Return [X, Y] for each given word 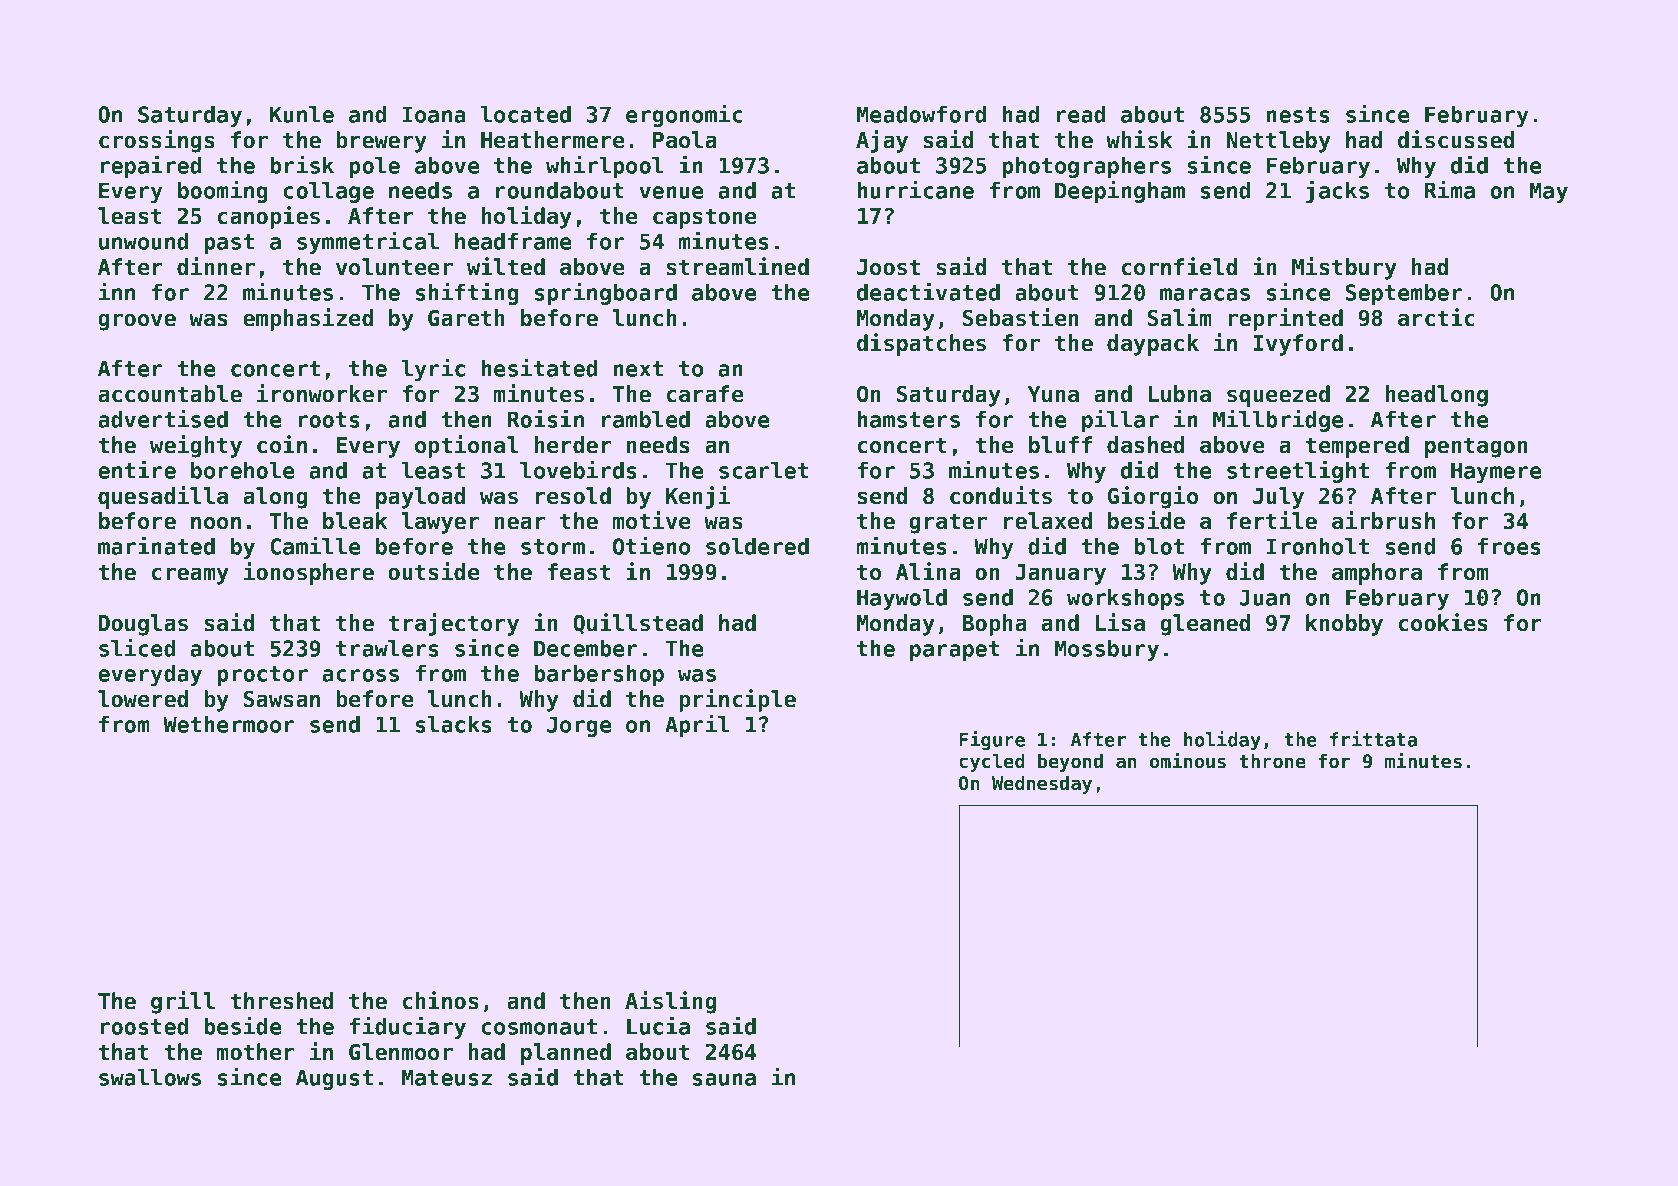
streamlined [738, 266]
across [360, 675]
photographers [1086, 167]
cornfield [1179, 266]
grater [948, 523]
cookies [1443, 622]
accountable [170, 394]
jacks [1337, 191]
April [697, 725]
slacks [454, 724]
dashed [1145, 445]
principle [737, 700]
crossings [157, 141]
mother [256, 1052]
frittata [1373, 739]
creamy [190, 576]
